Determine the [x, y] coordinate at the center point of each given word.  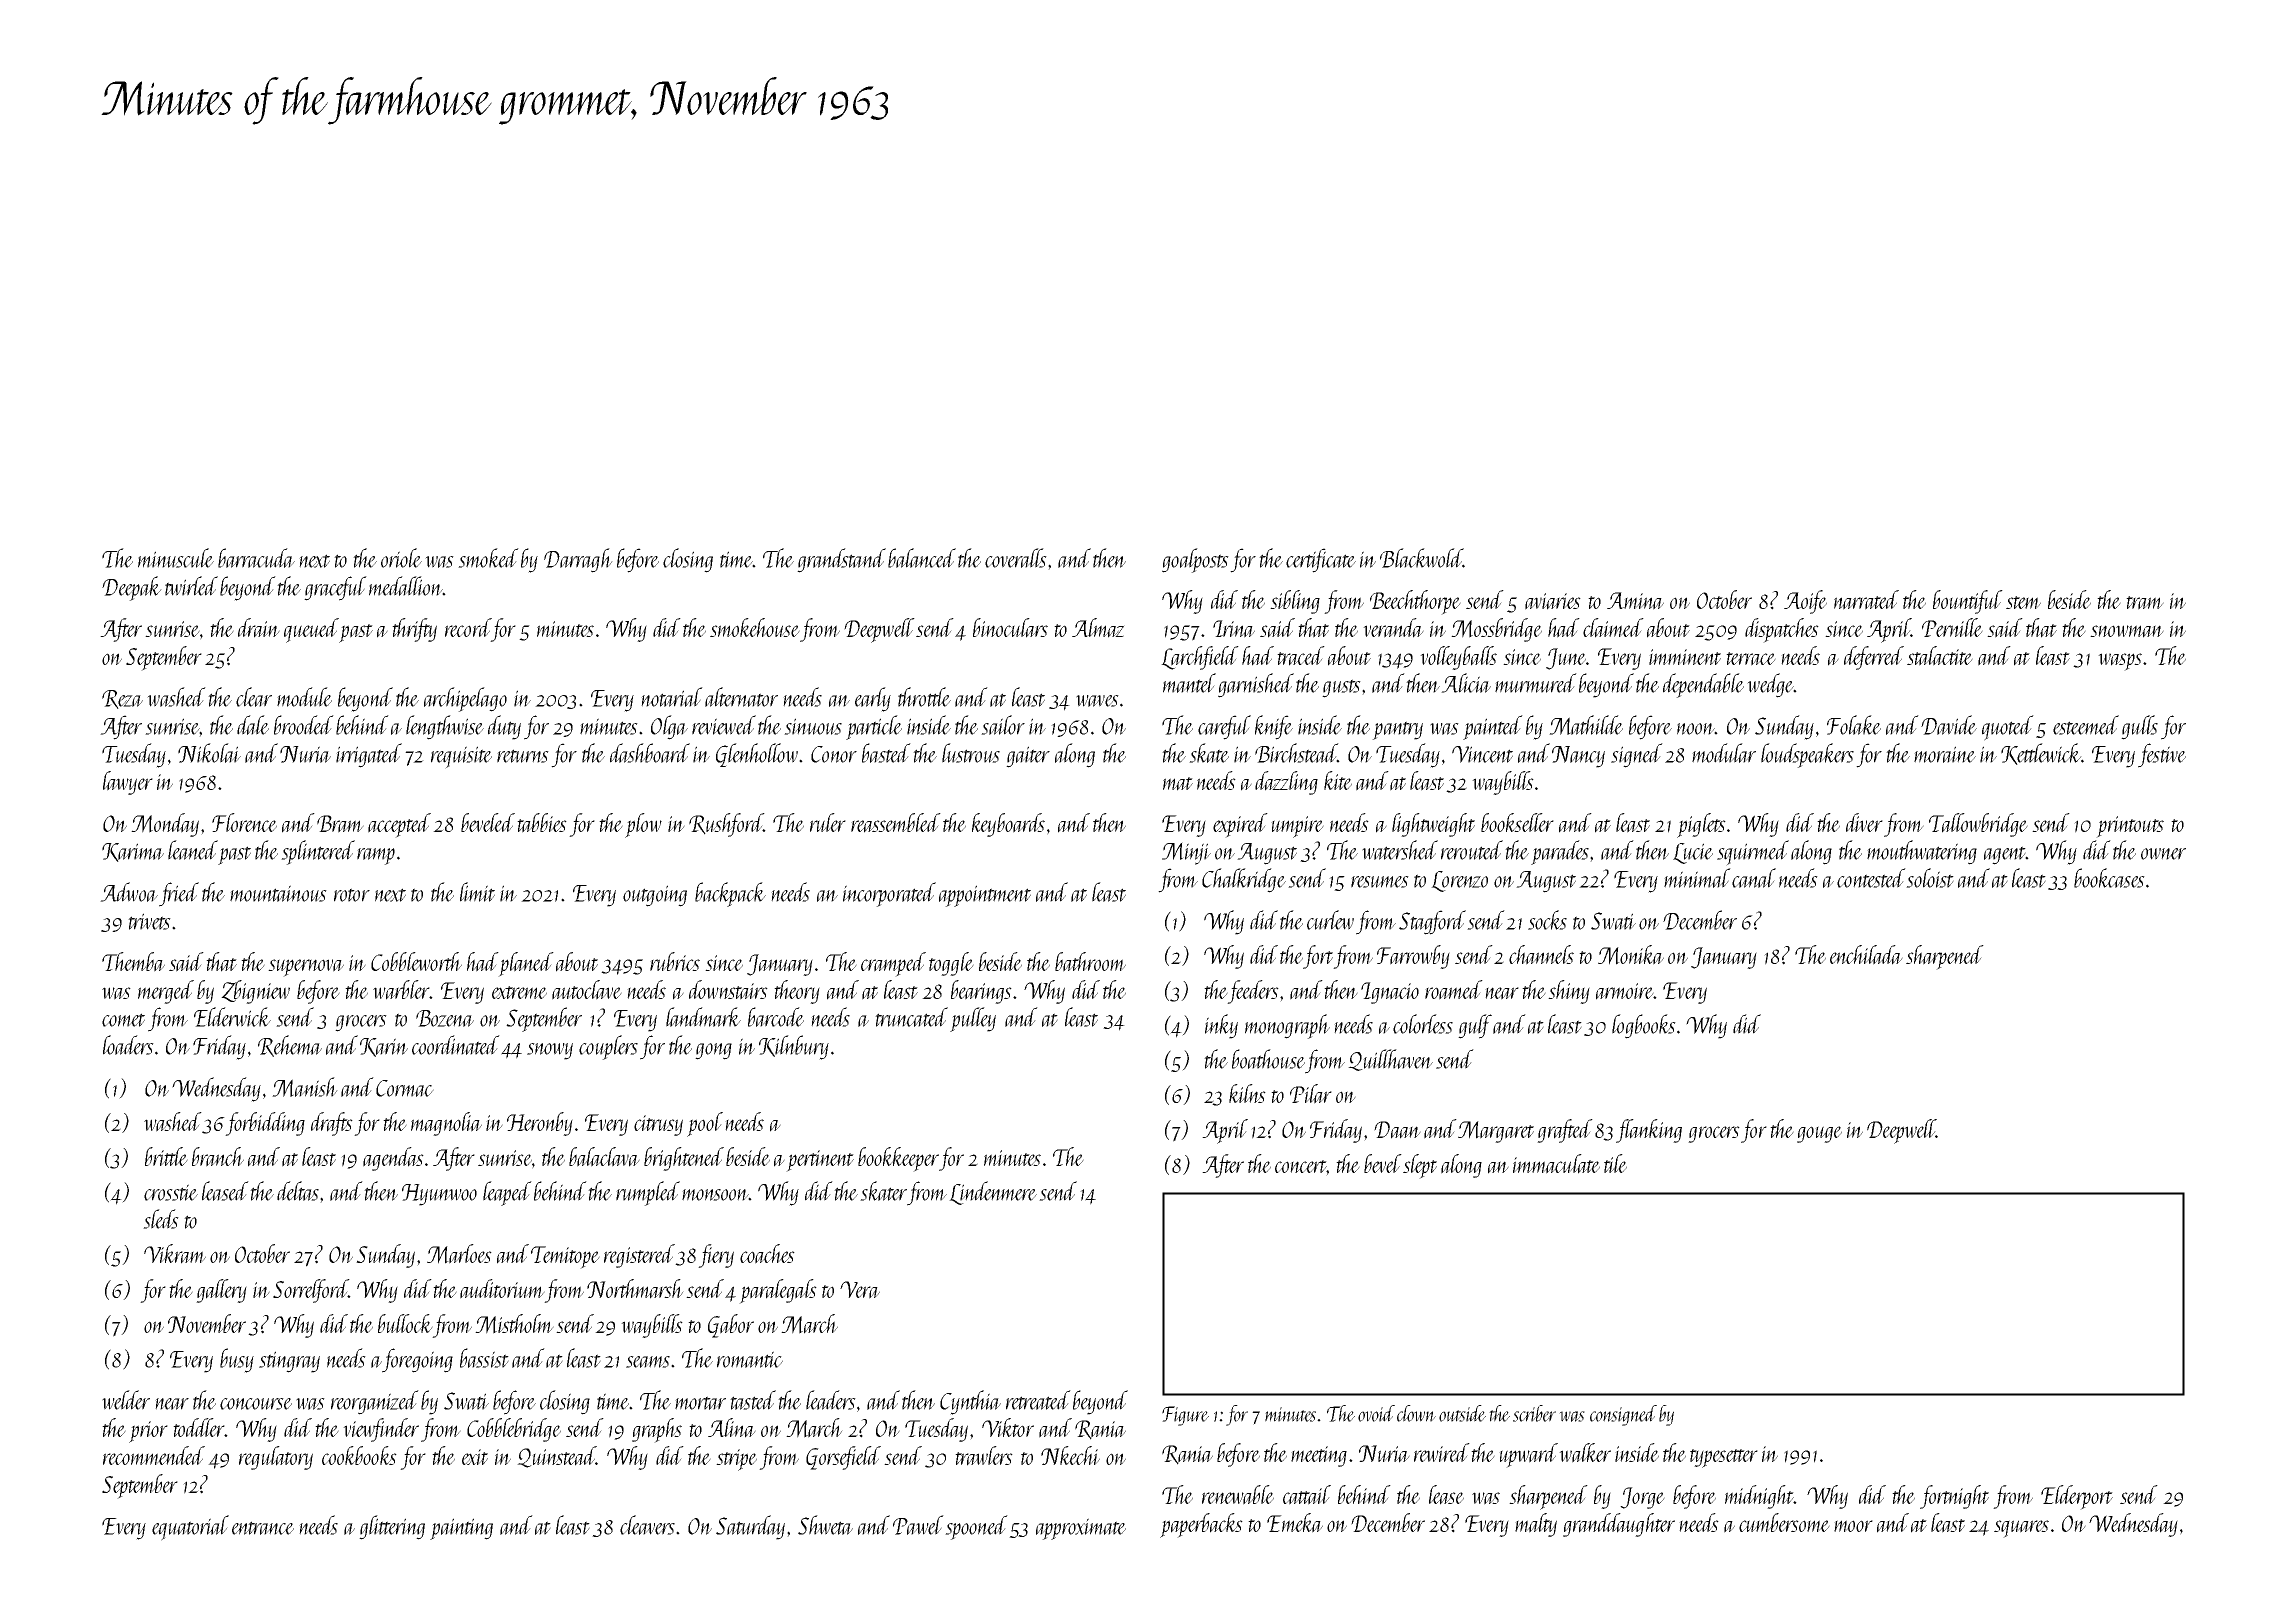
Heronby [540, 1124]
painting [461, 1529]
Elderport [2077, 1497]
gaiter [1028, 757]
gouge [1819, 1134]
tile [1615, 1163]
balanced [922, 558]
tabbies [542, 823]
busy [237, 1360]
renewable [1238, 1495]
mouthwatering [1922, 852]
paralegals [778, 1291]
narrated [1866, 600]
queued [311, 630]
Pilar [1311, 1094]
